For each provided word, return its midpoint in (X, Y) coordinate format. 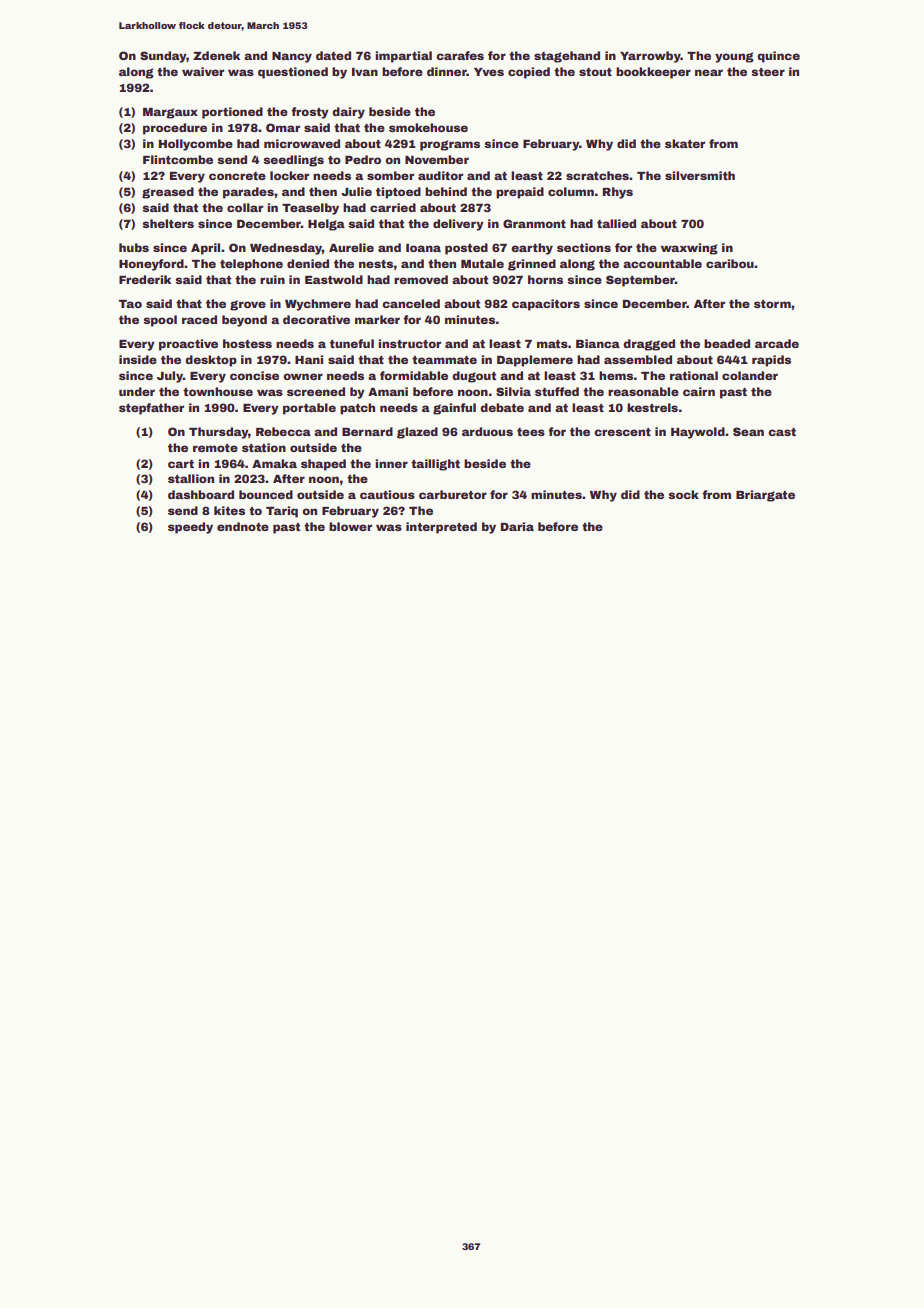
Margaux (170, 113)
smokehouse (428, 127)
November (437, 159)
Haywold (698, 433)
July (170, 377)
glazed (417, 433)
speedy (190, 528)
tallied (616, 223)
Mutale (482, 263)
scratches (597, 175)
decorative (316, 319)
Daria (517, 526)
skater (685, 143)
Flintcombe (178, 159)
